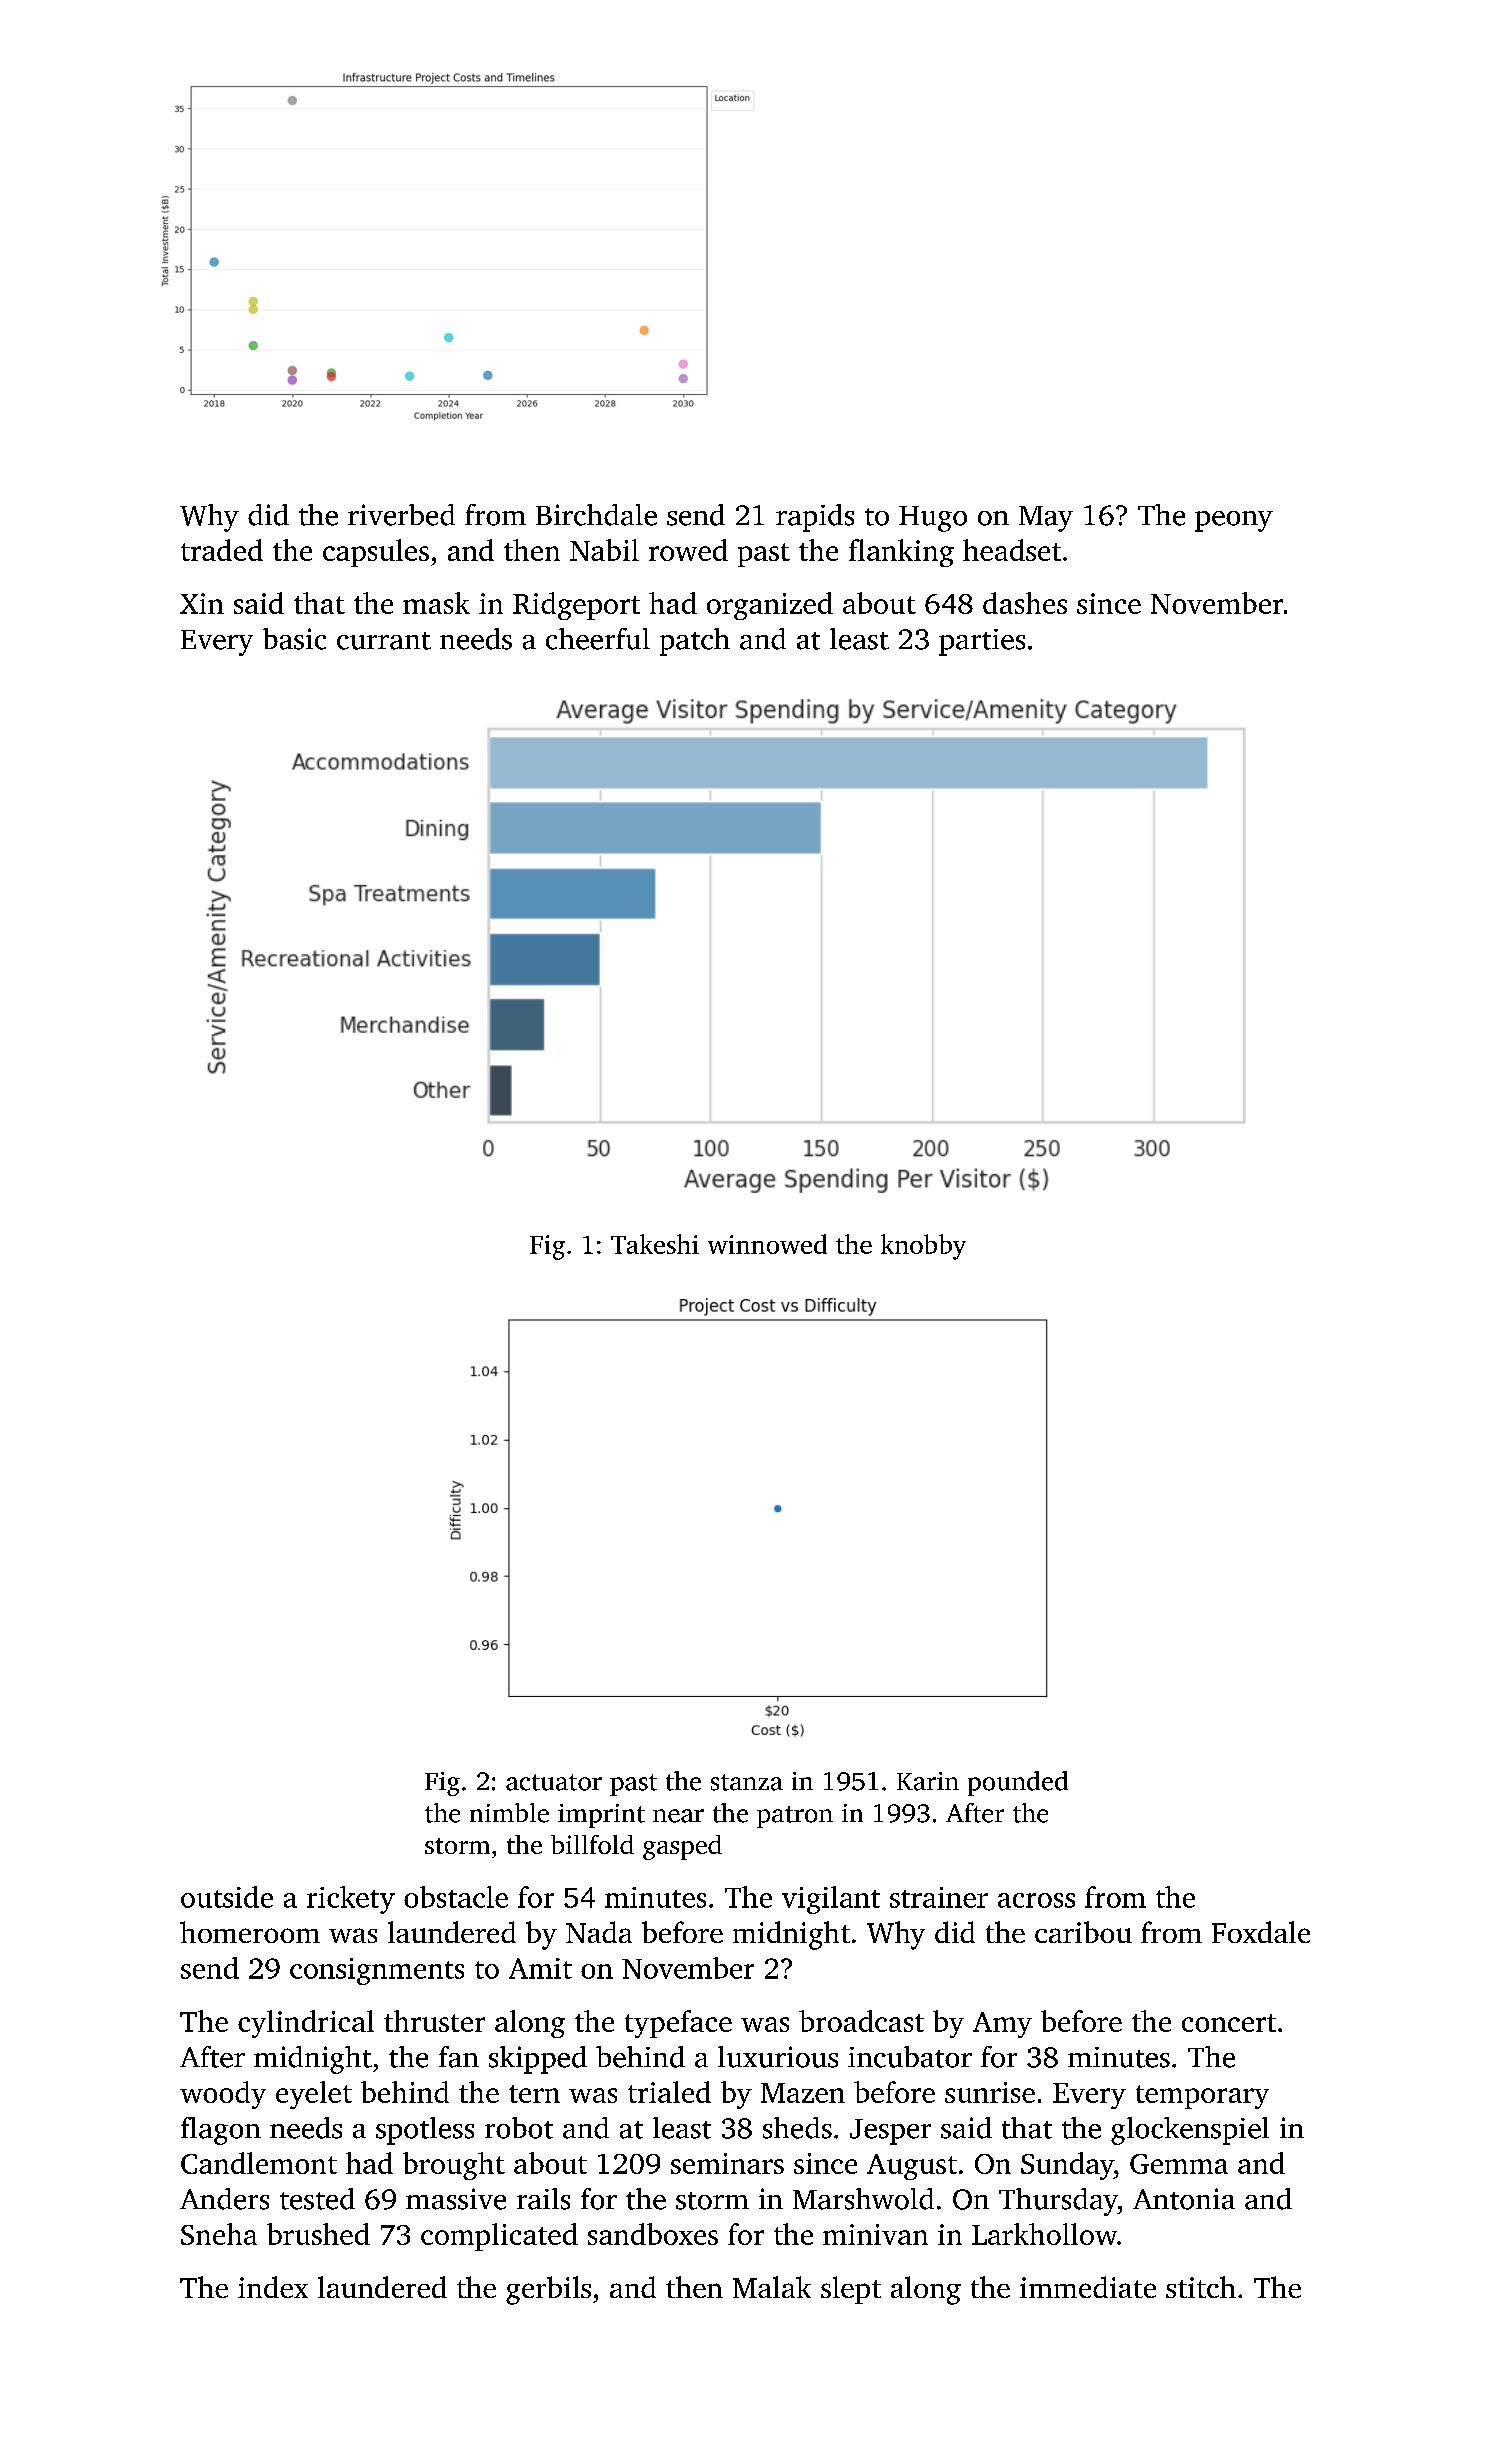  What do you see at coordinates (655, 1244) in the page?
I see `Takeshi` at bounding box center [655, 1244].
